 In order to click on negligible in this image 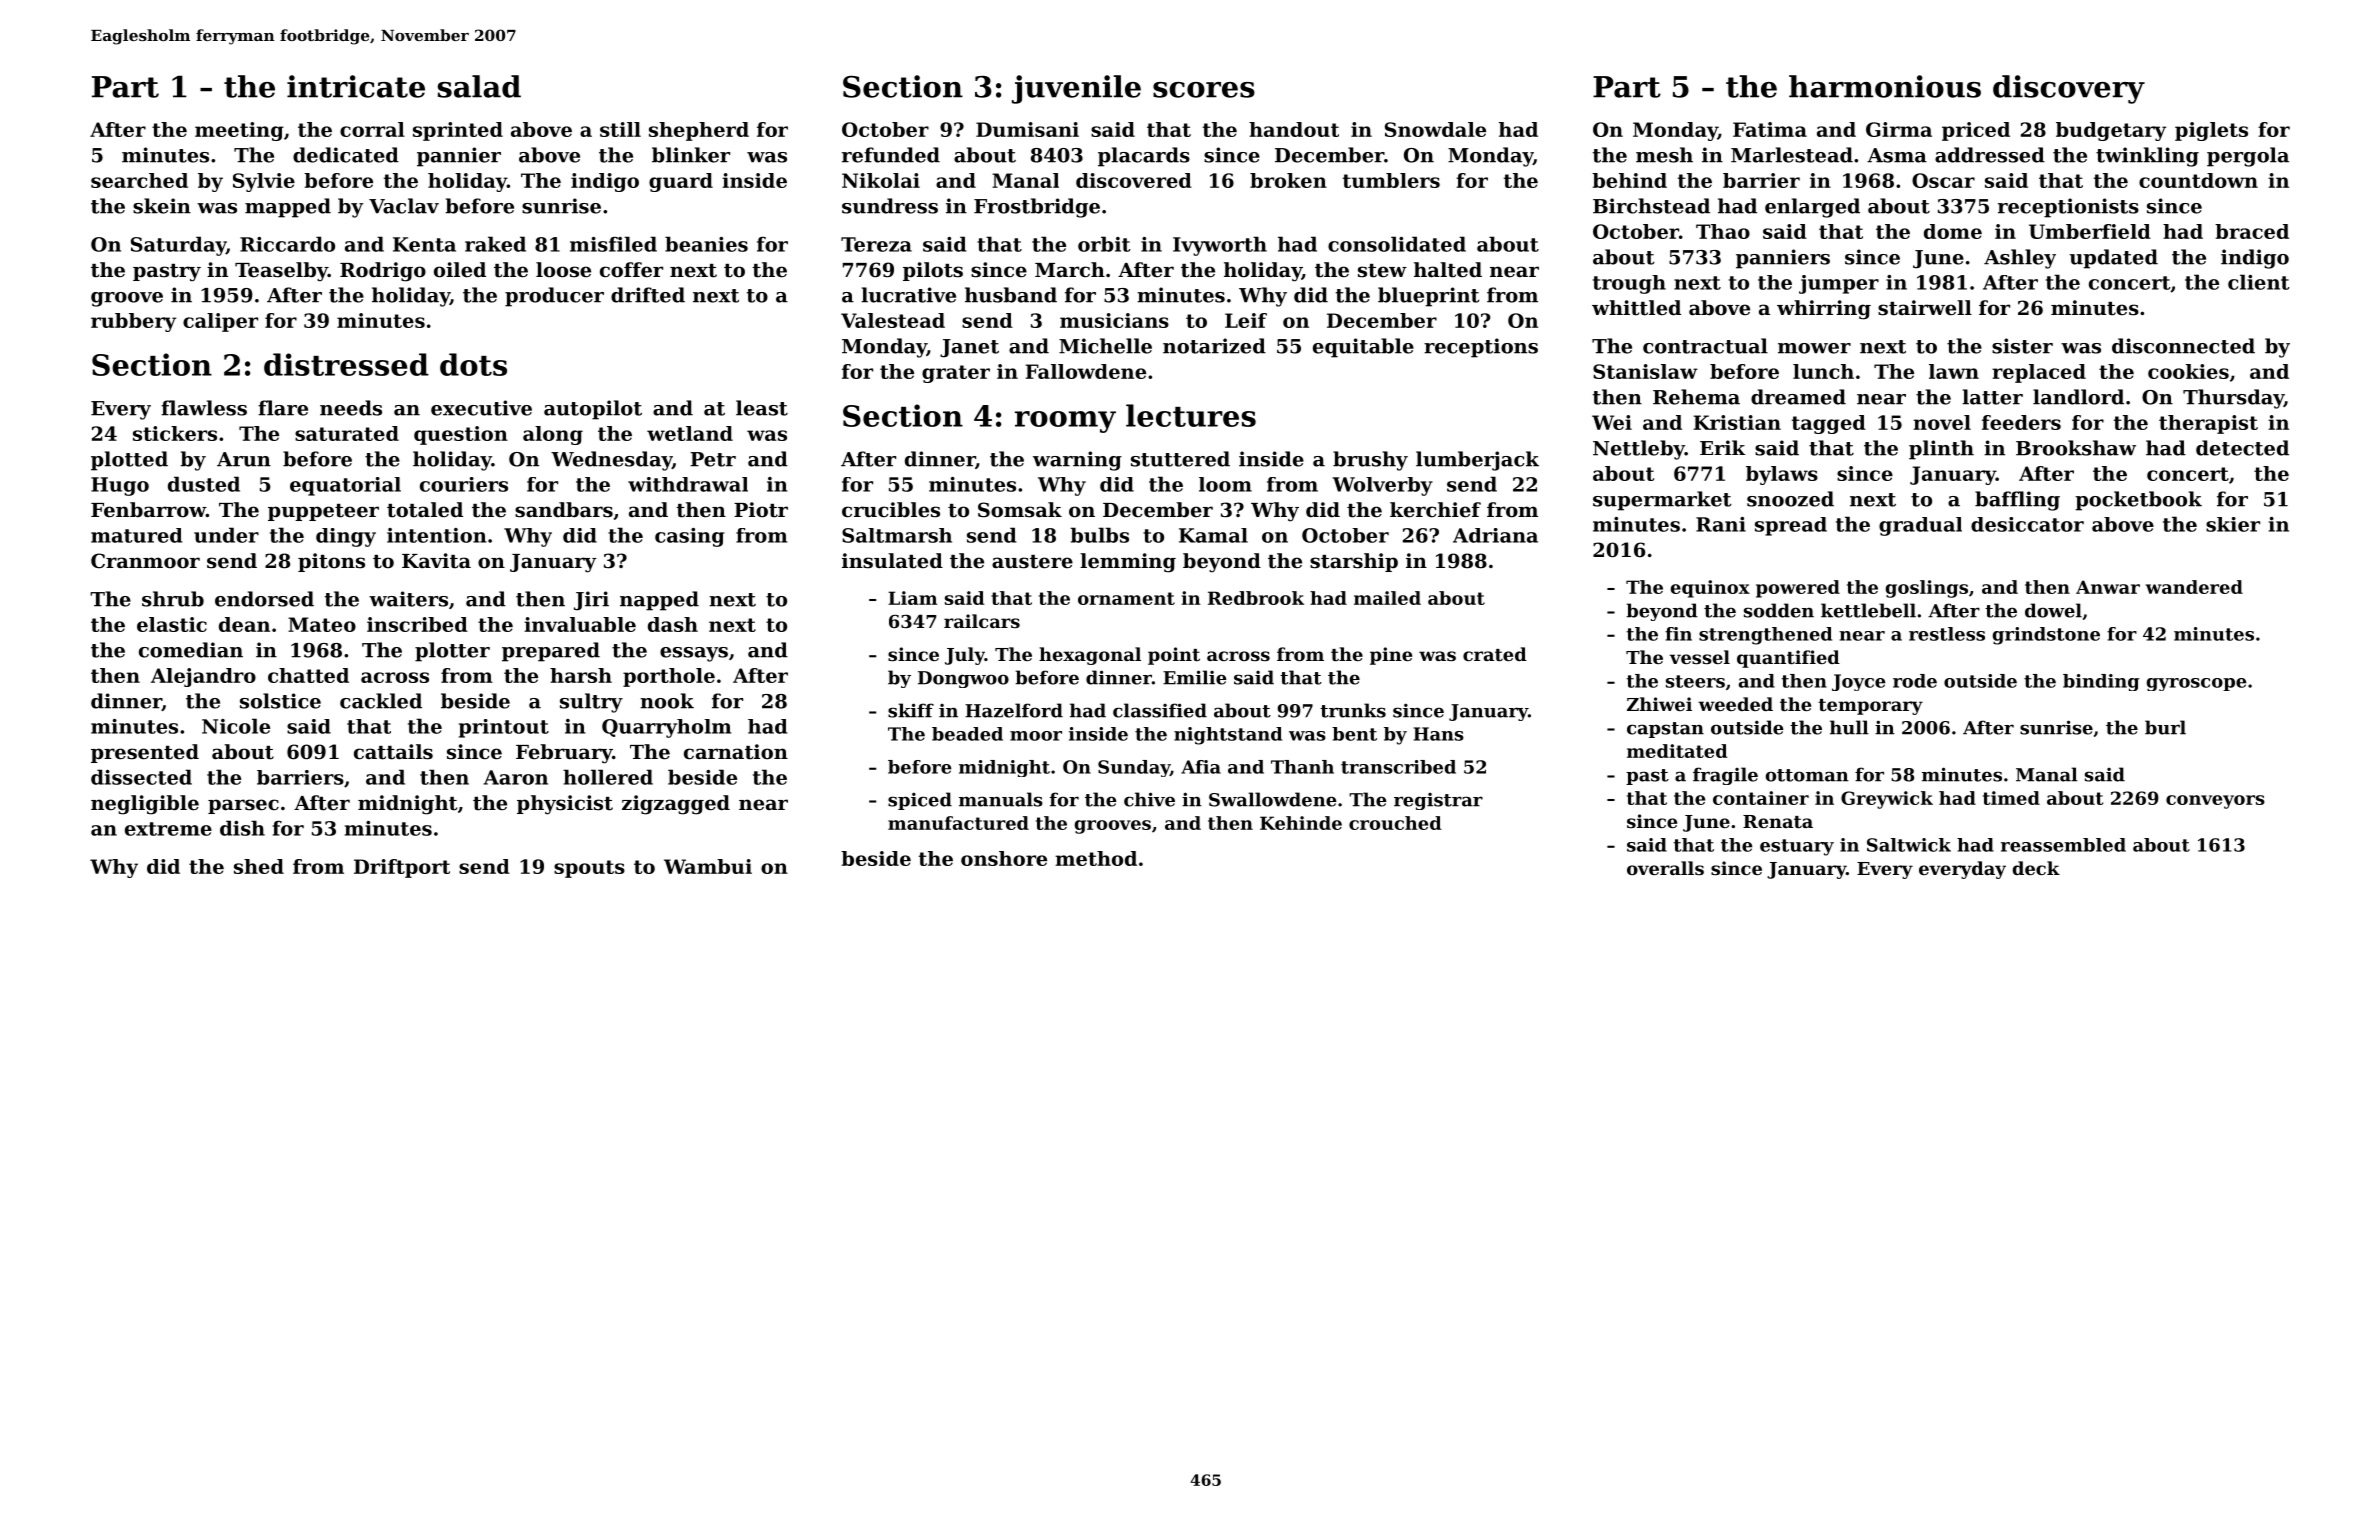, I will do `click(145, 805)`.
